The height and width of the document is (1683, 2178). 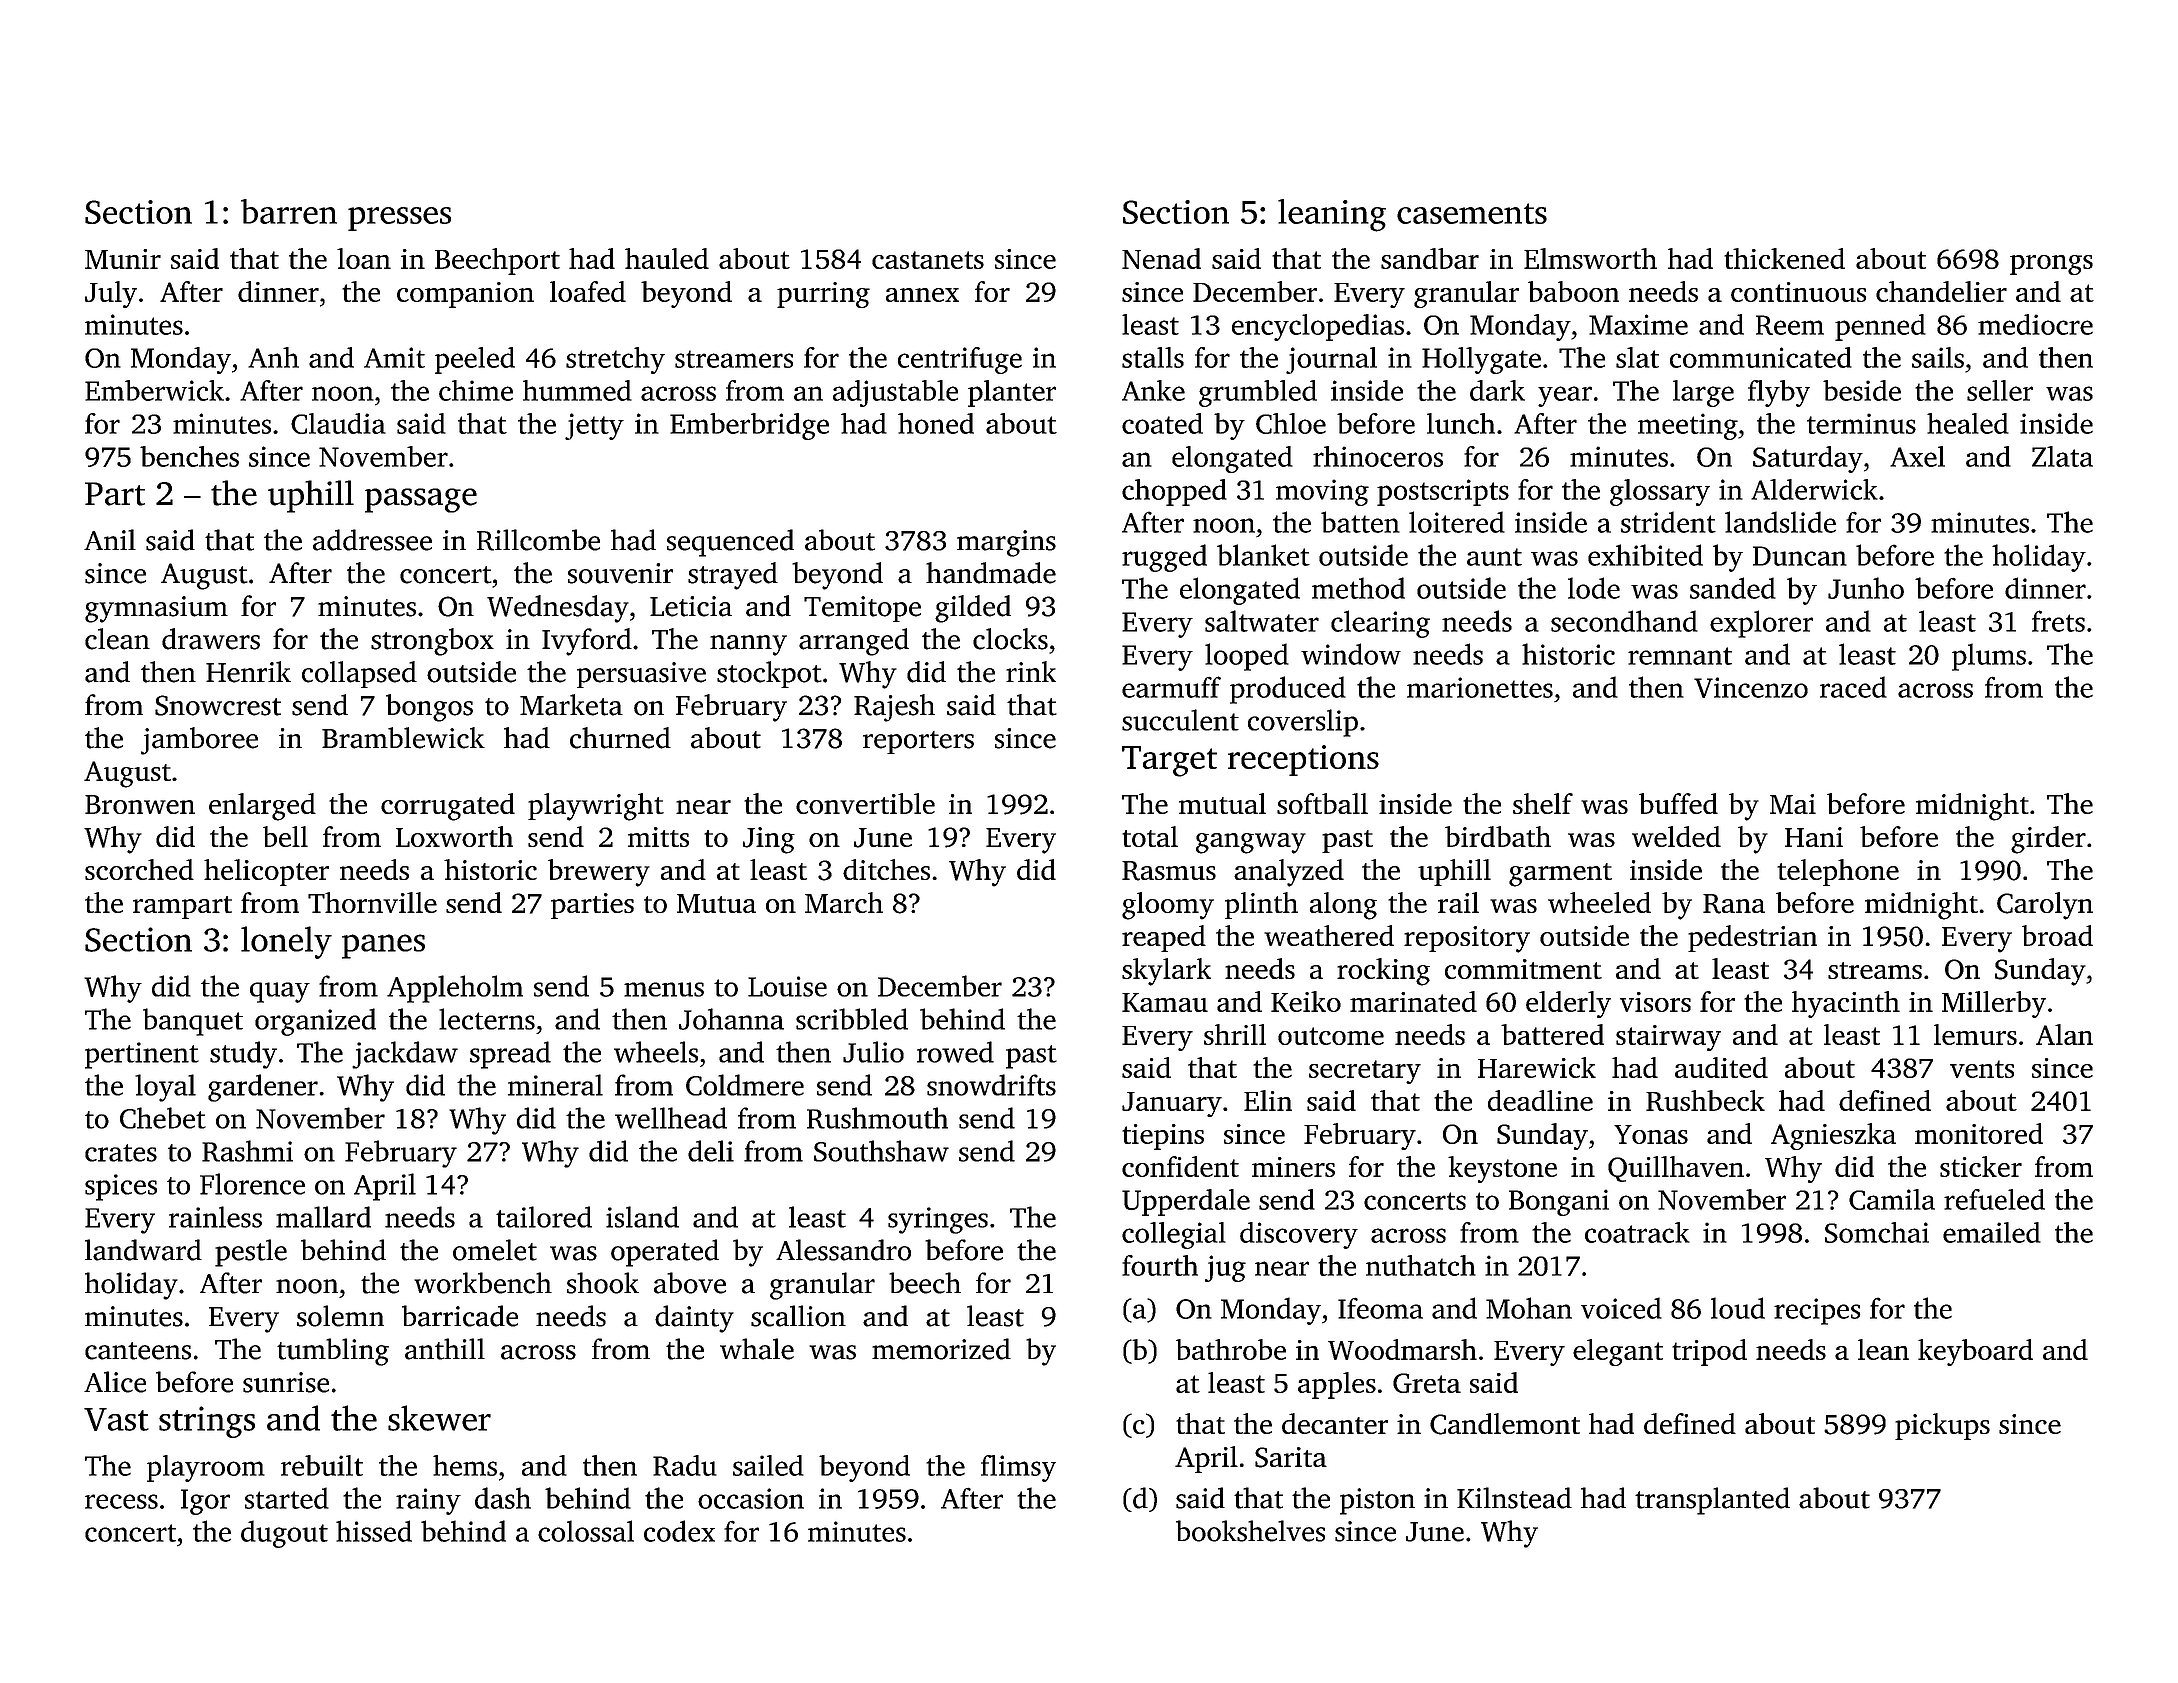 What do you see at coordinates (1472, 213) in the document?
I see `casements` at bounding box center [1472, 213].
